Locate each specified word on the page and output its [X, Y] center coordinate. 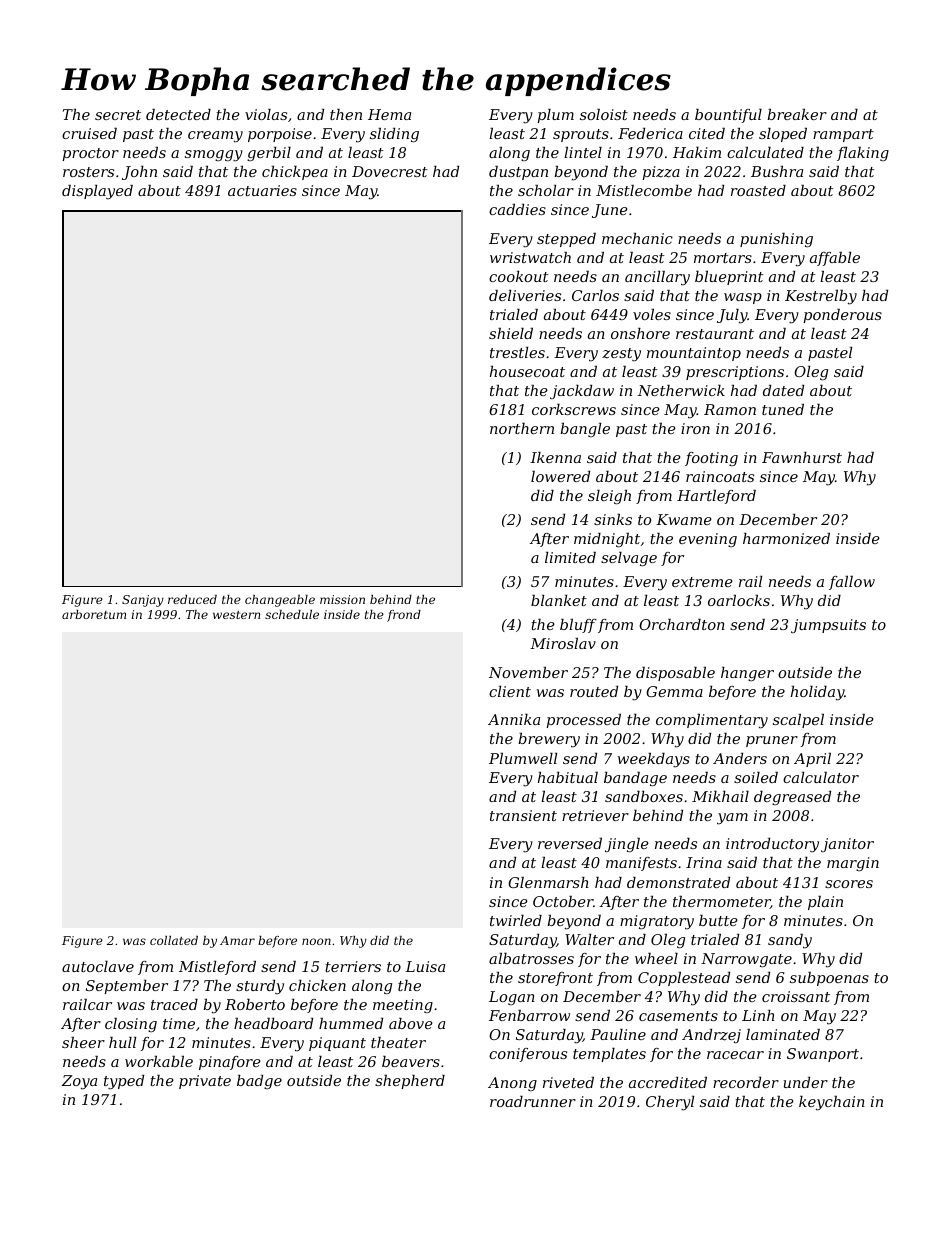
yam [732, 819]
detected [178, 114]
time [179, 1023]
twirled [516, 920]
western [236, 615]
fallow [852, 583]
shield [511, 333]
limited [570, 557]
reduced [192, 599]
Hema [389, 114]
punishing [776, 240]
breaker [797, 114]
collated [174, 940]
